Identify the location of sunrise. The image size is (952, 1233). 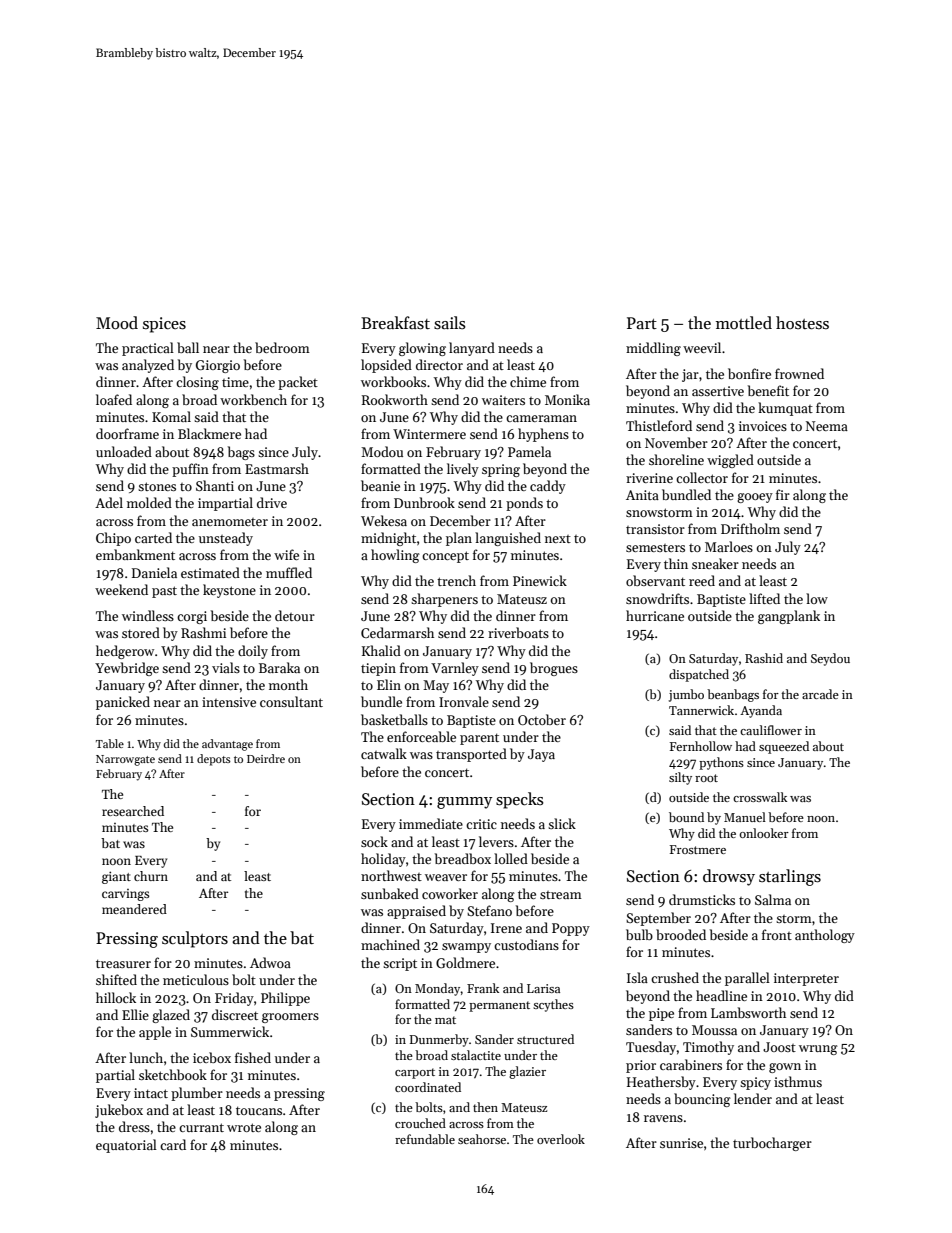
(681, 1143).
